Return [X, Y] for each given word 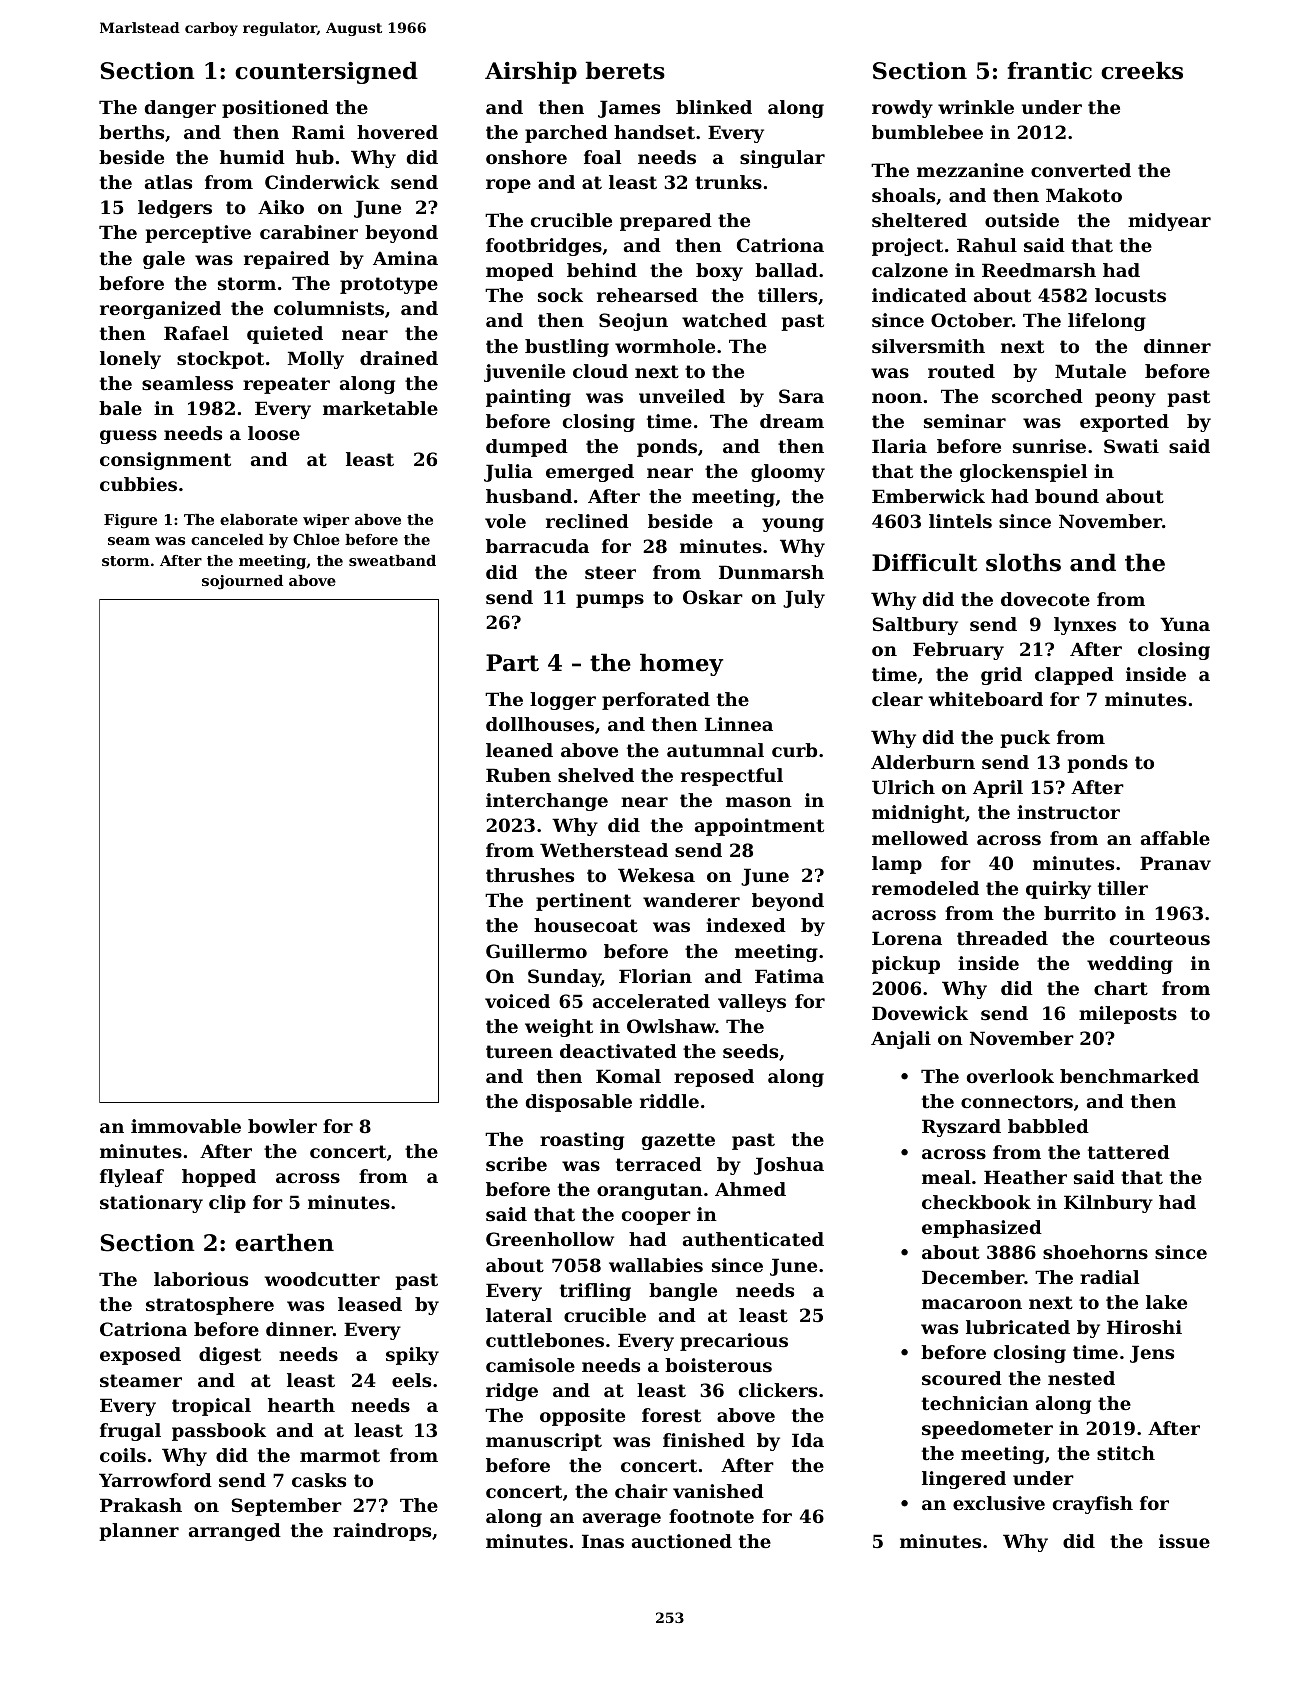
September [286, 1507]
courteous [1160, 938]
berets [625, 70]
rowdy [902, 109]
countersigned [326, 72]
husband [529, 496]
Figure [130, 521]
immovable [186, 1126]
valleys [752, 1003]
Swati [1131, 446]
